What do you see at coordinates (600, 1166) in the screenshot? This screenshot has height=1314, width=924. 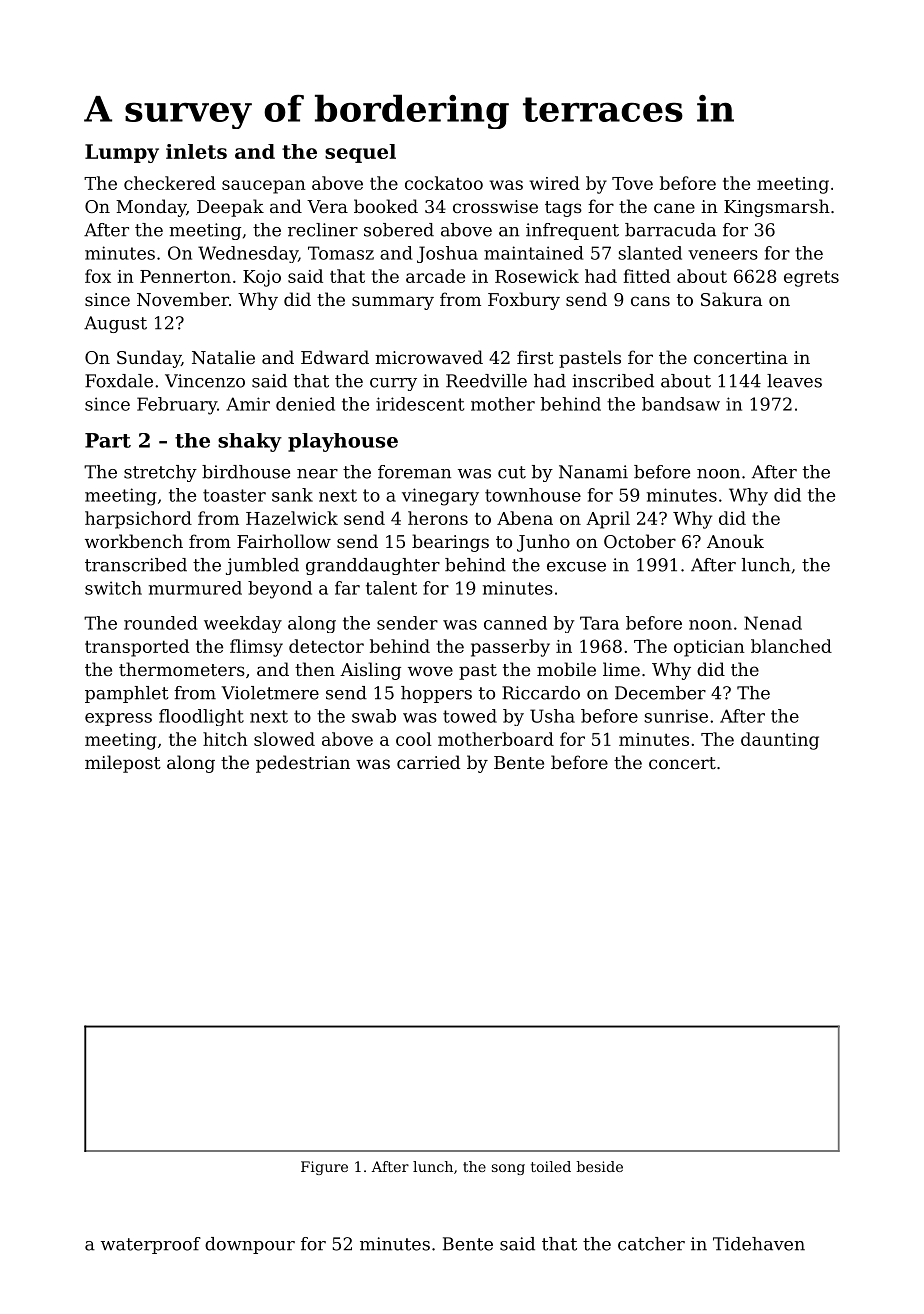 I see `beside` at bounding box center [600, 1166].
